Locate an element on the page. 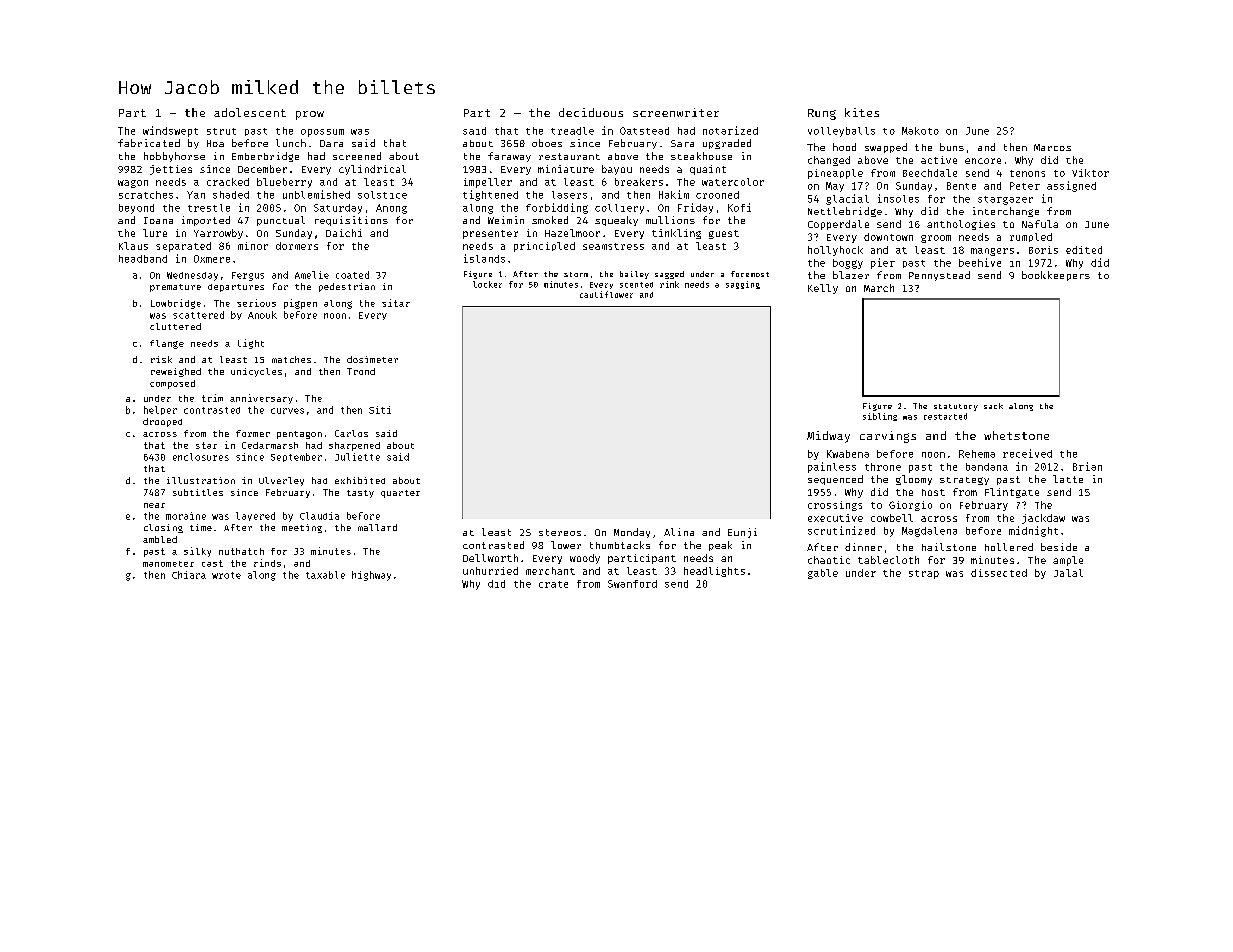  highway is located at coordinates (371, 576).
